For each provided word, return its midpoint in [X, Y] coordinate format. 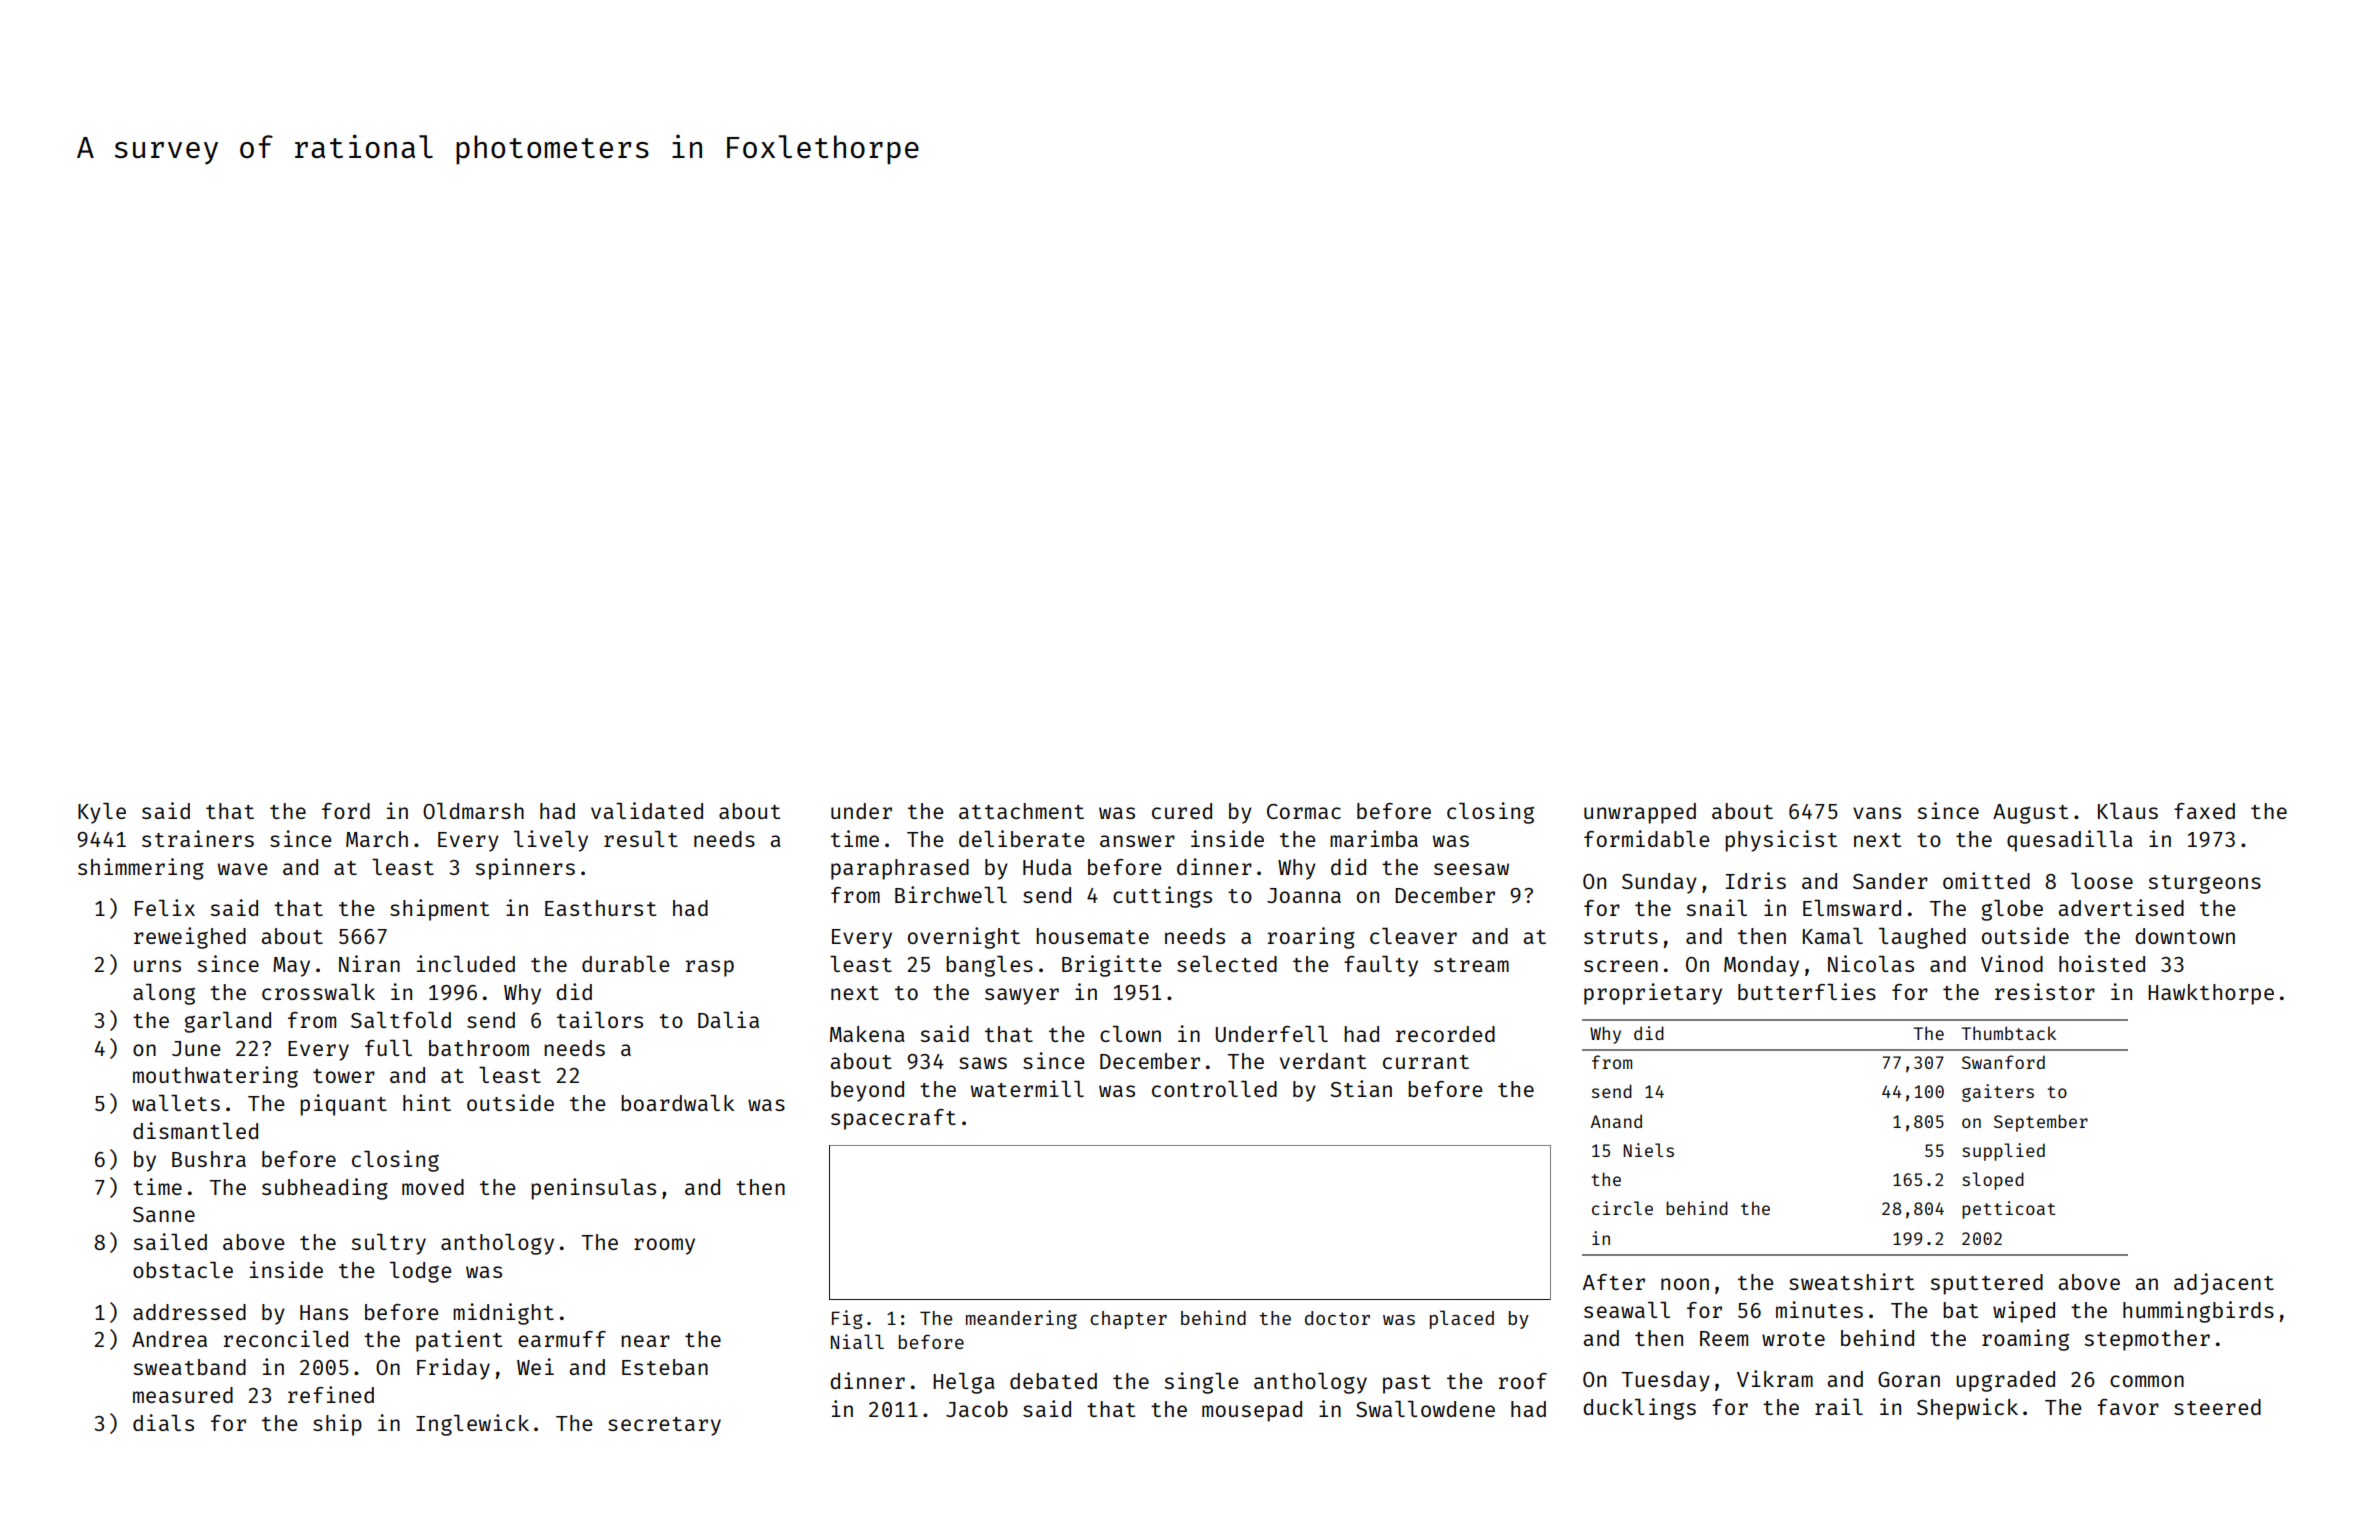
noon [1685, 1284]
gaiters [1998, 1093]
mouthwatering [215, 1077]
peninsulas [593, 1189]
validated [647, 810]
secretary [664, 1426]
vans [1877, 813]
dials [163, 1422]
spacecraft [893, 1119]
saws [983, 1063]
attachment [1021, 811]
